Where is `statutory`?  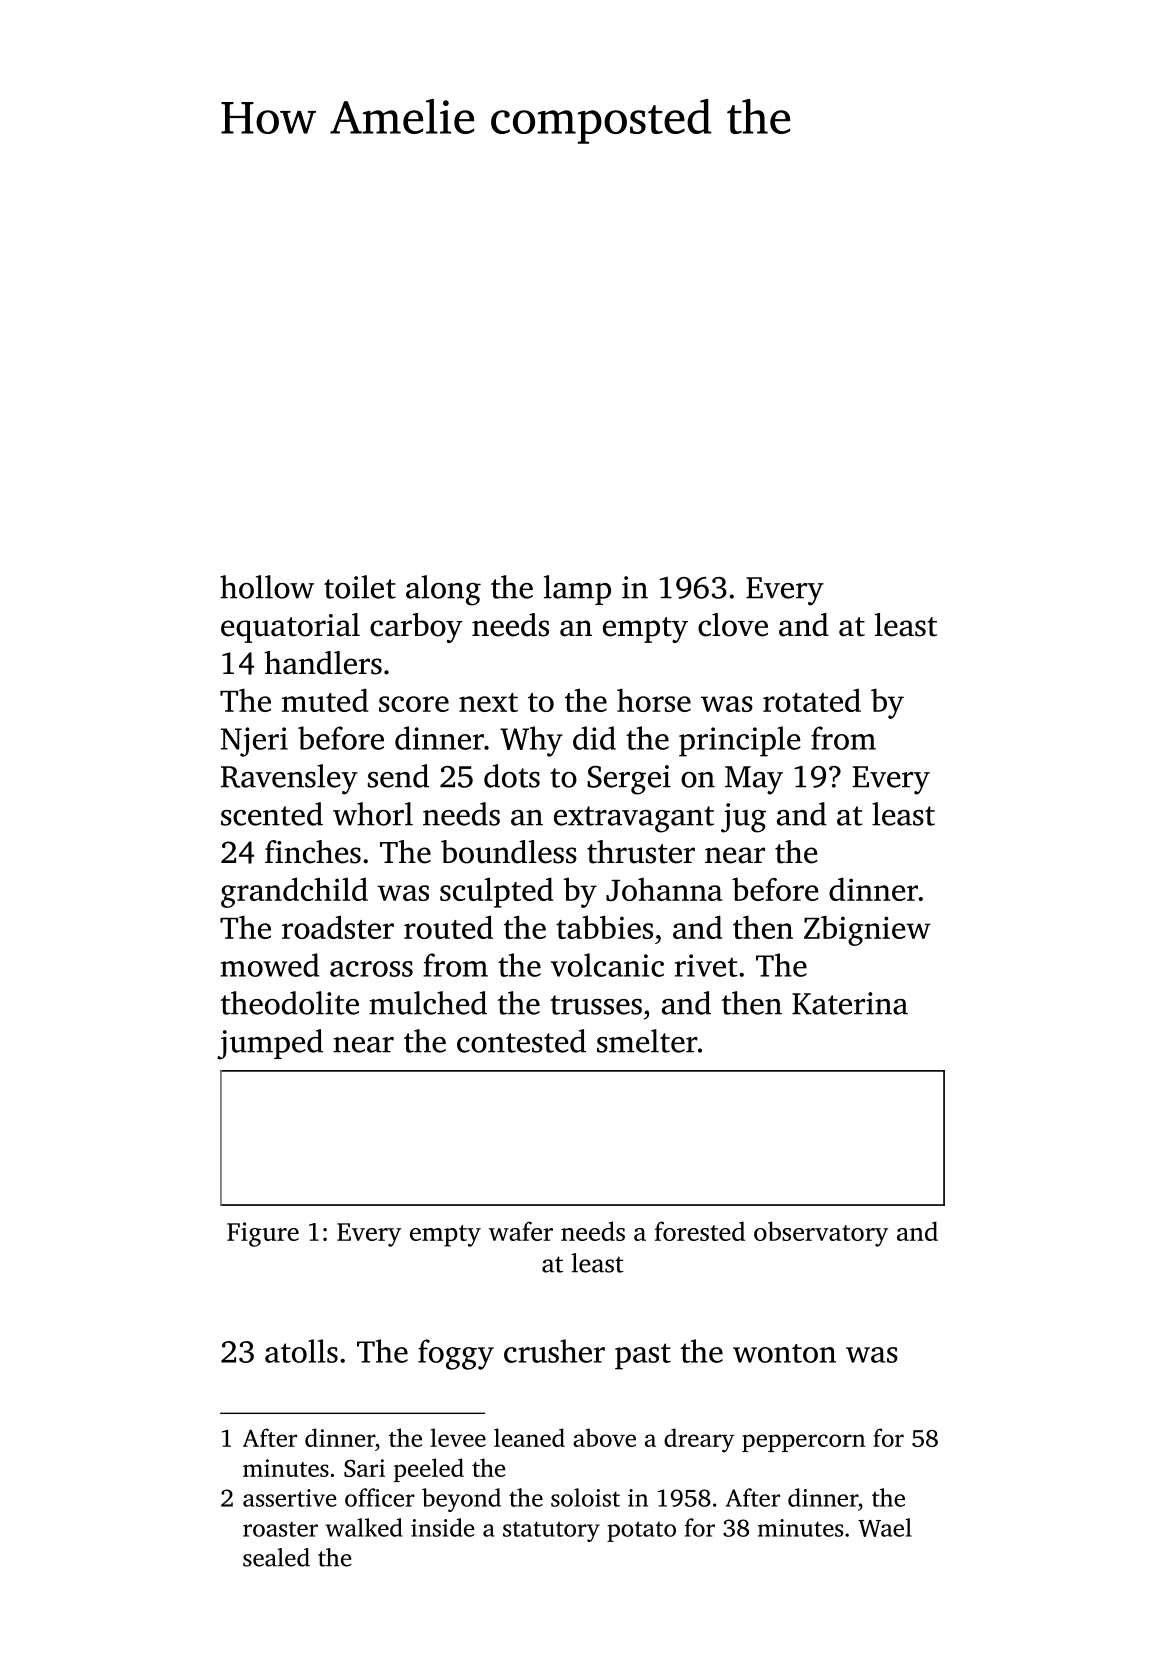
statutory is located at coordinates (551, 1531).
